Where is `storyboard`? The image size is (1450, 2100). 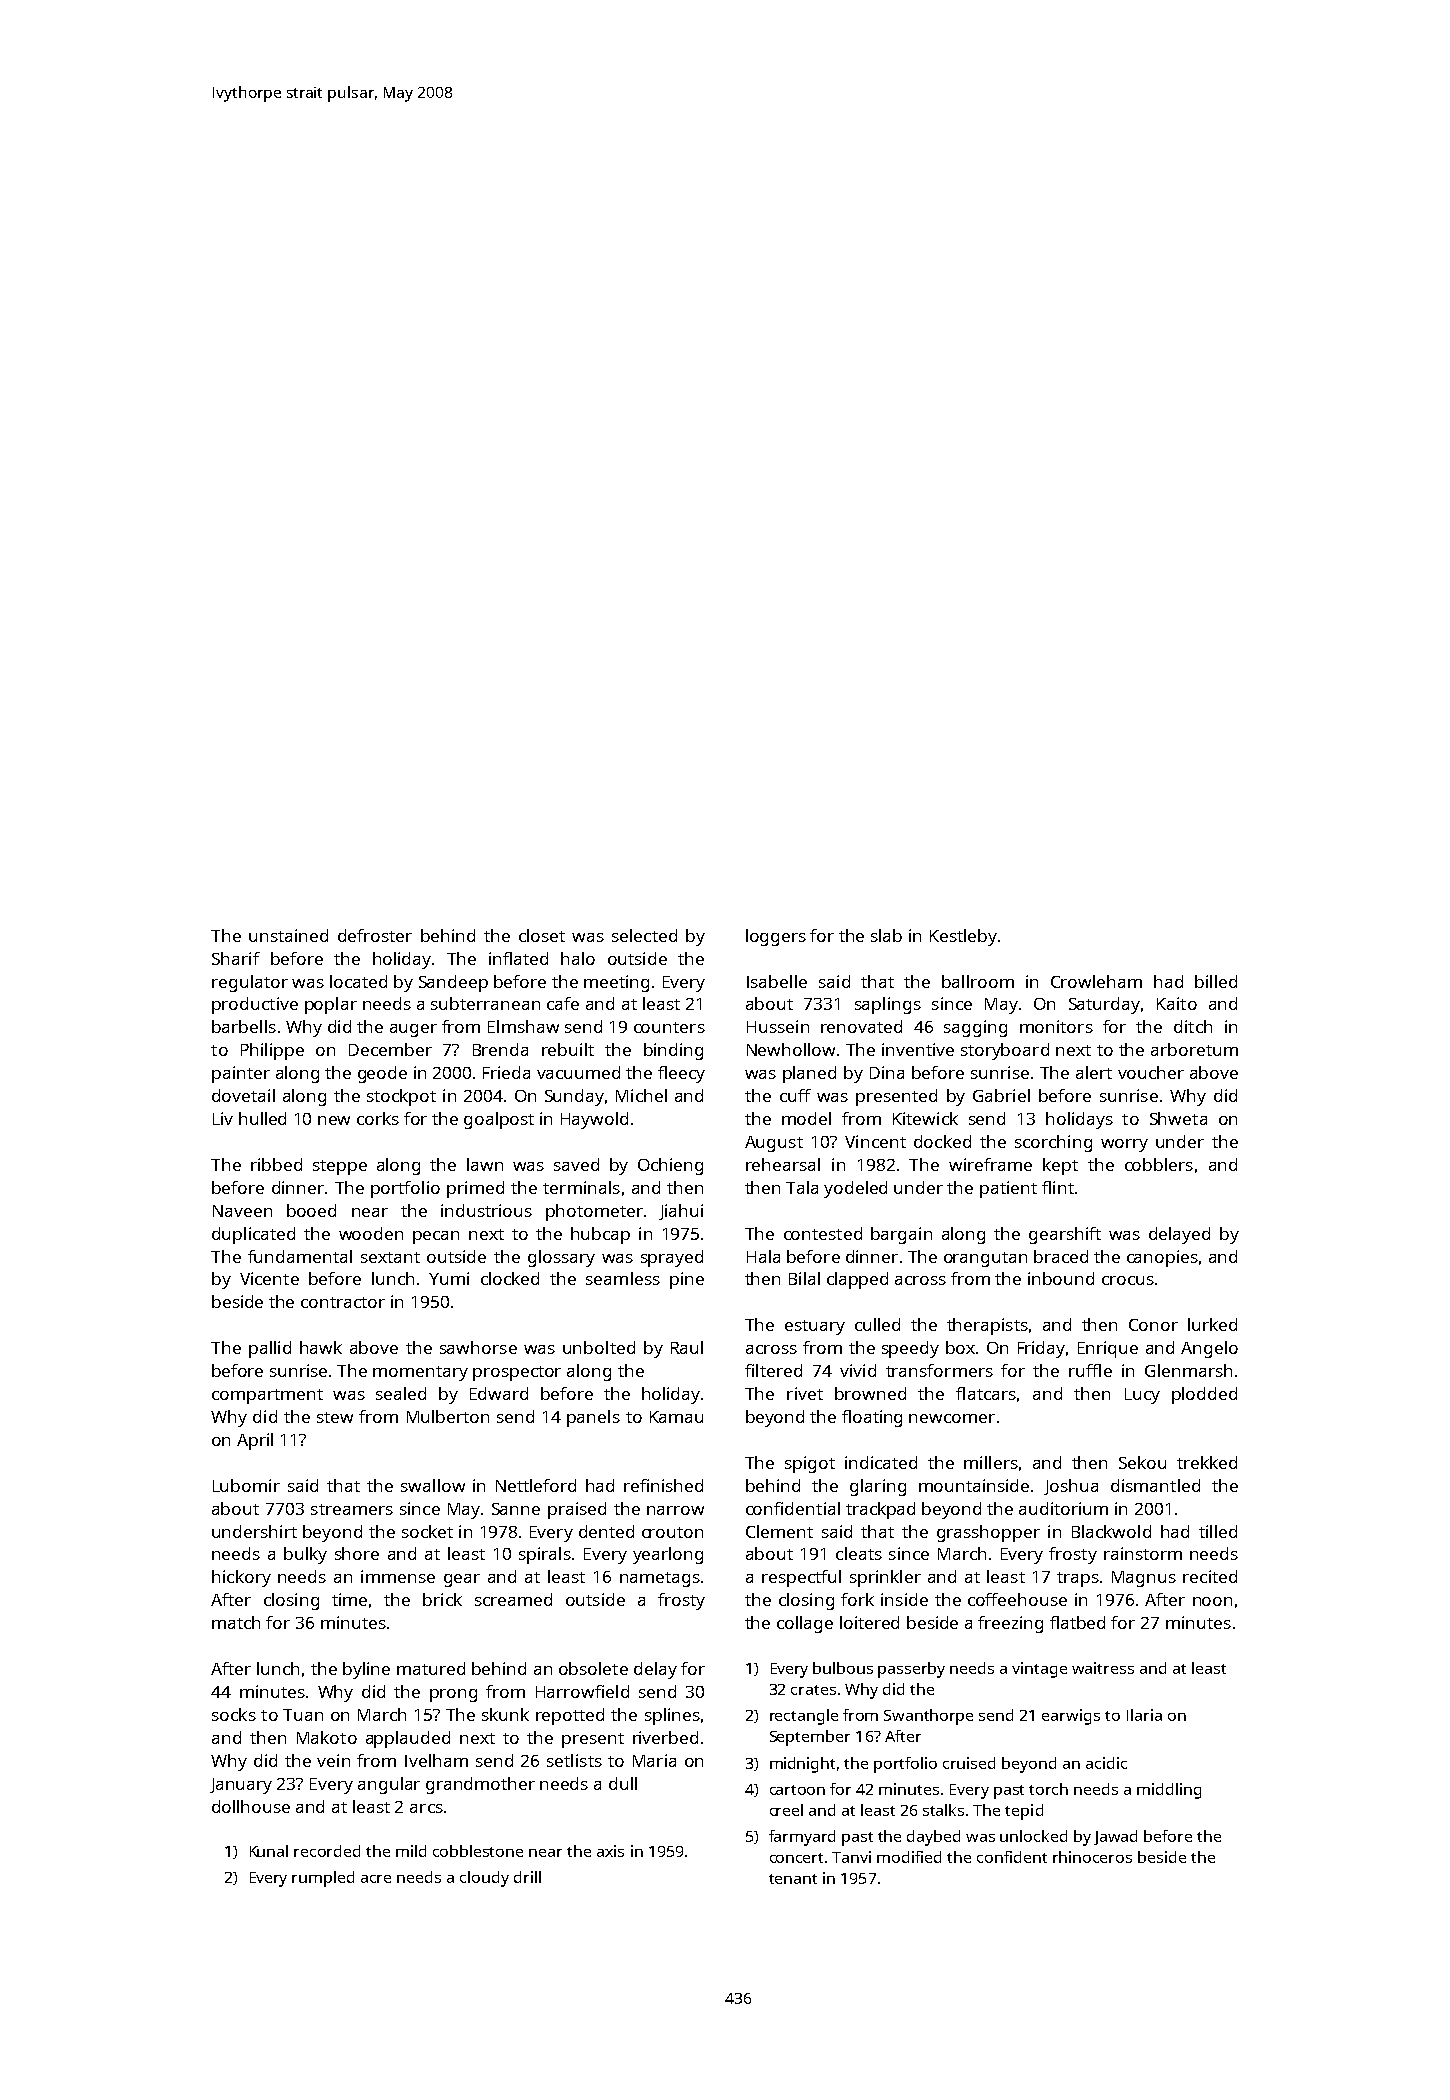
storyboard is located at coordinates (1005, 1051).
